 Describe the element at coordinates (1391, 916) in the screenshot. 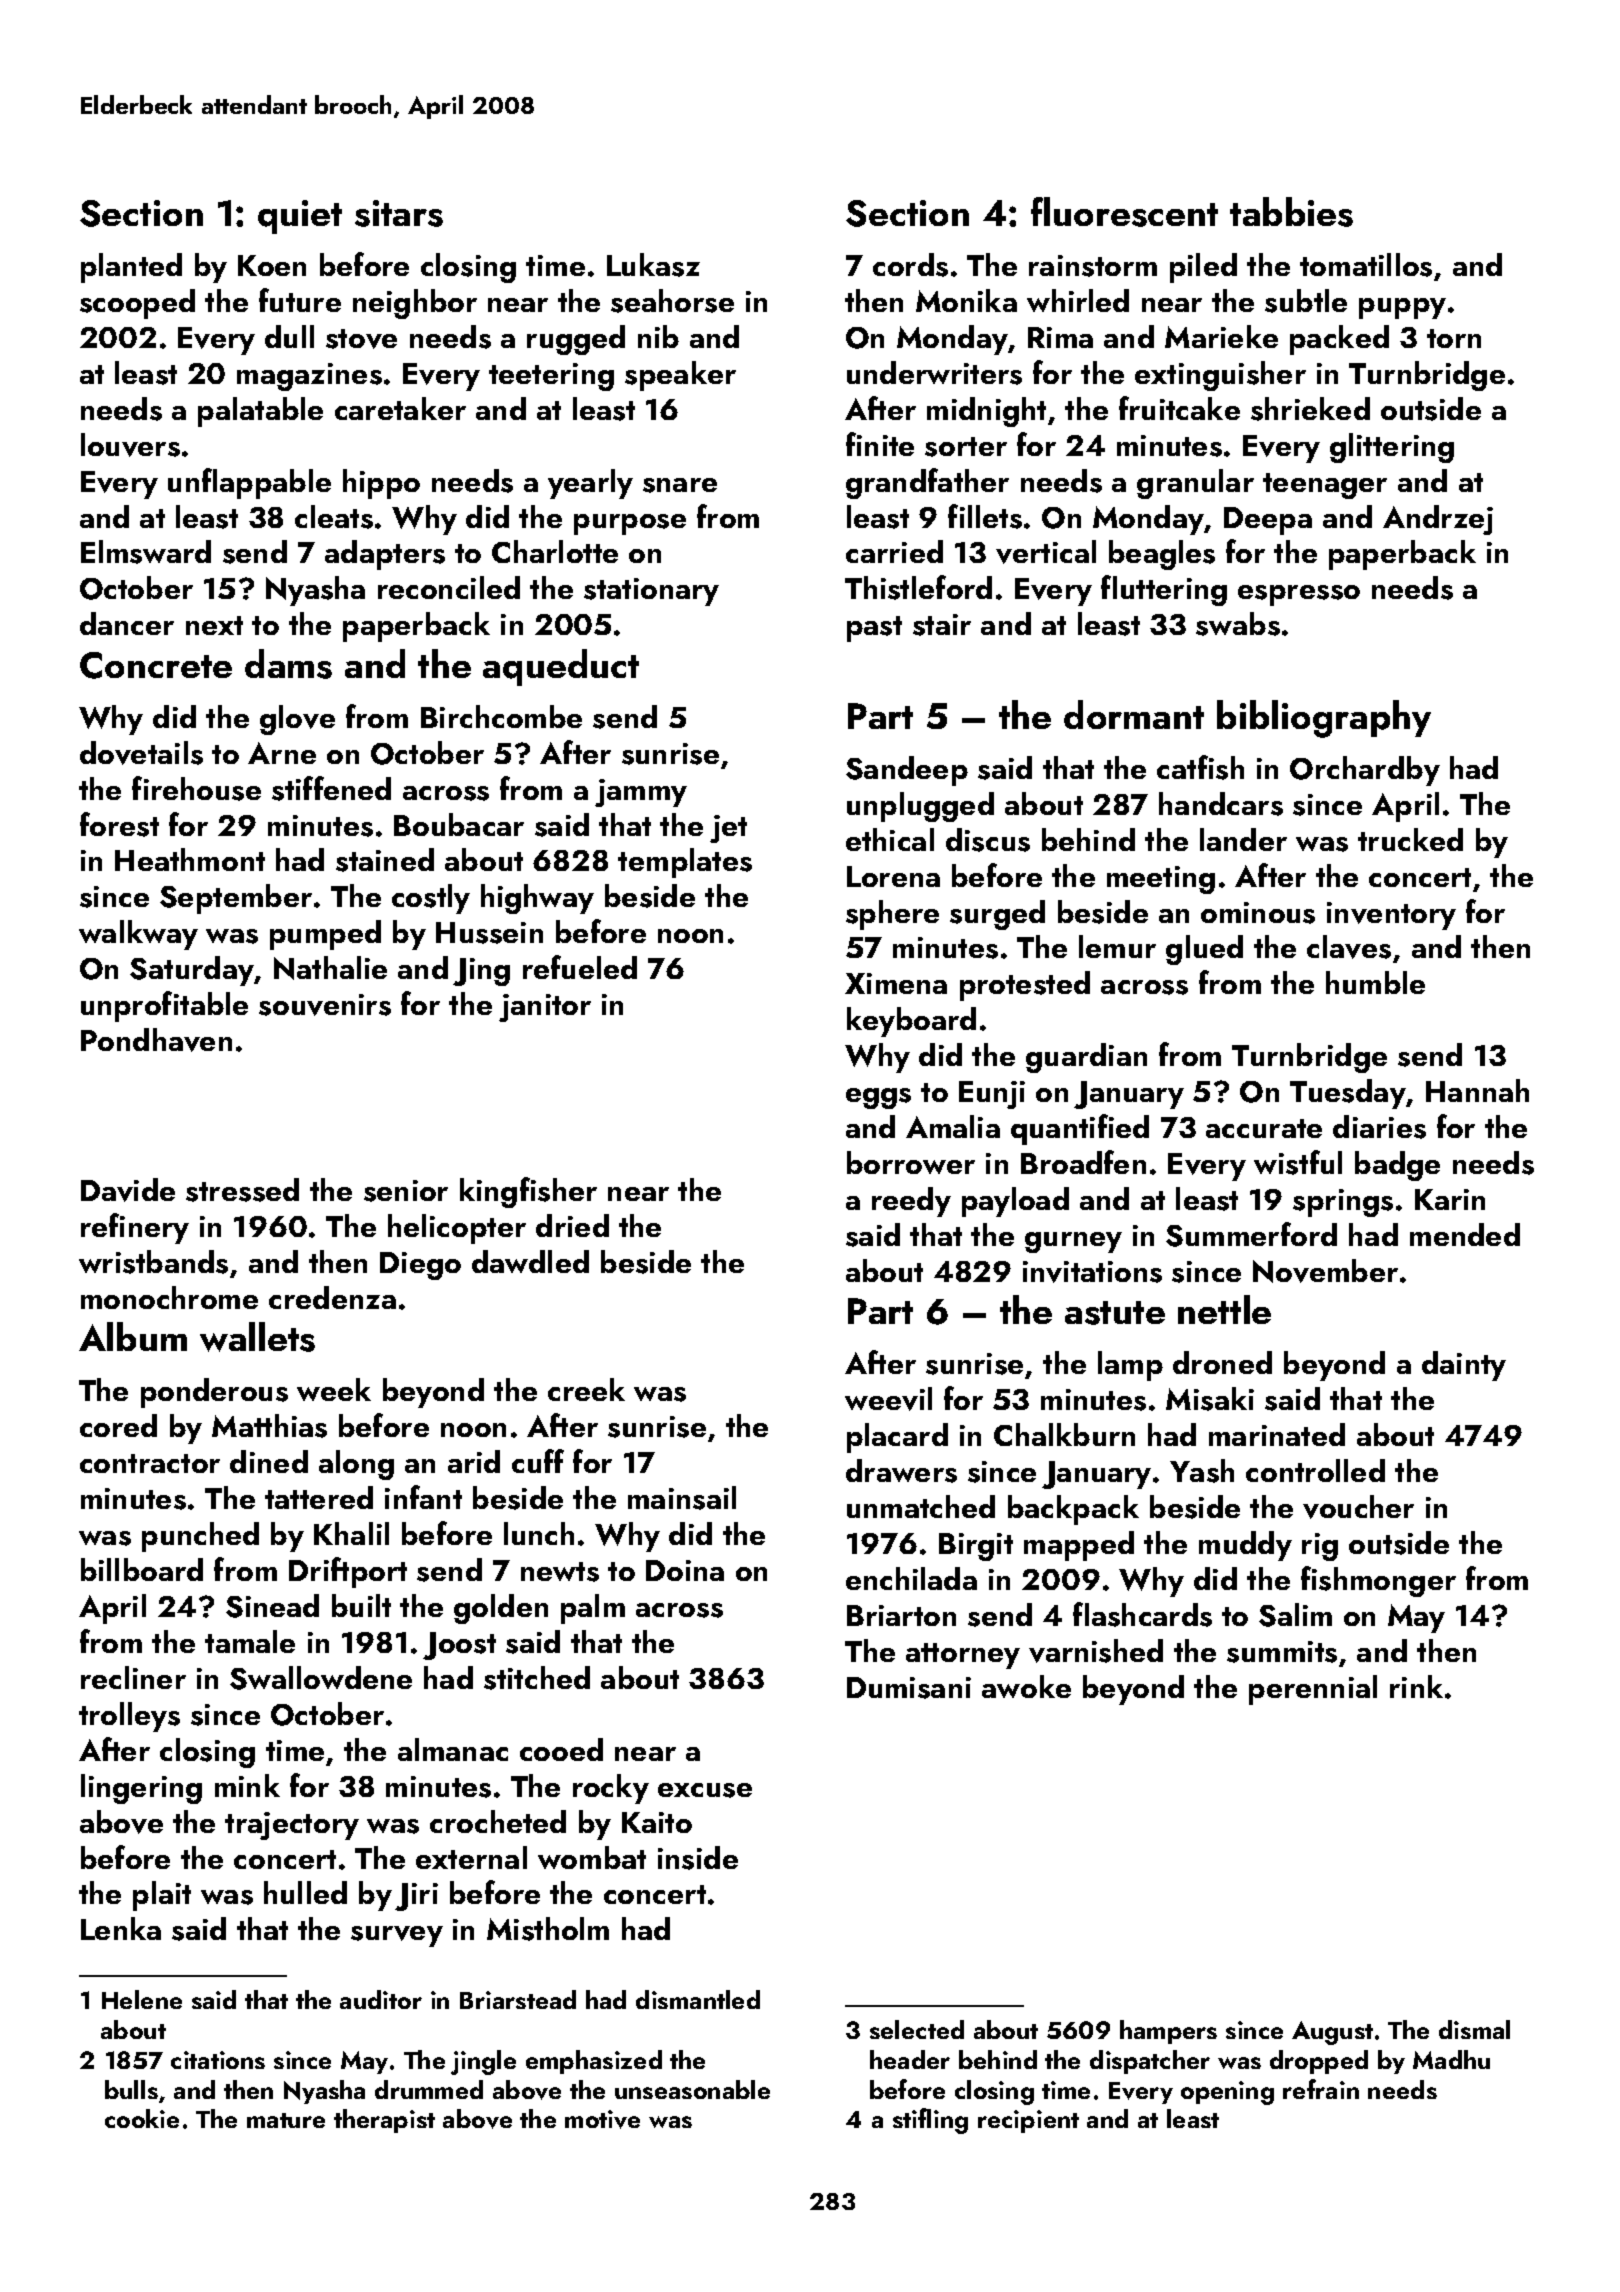

I see `inventory` at that location.
